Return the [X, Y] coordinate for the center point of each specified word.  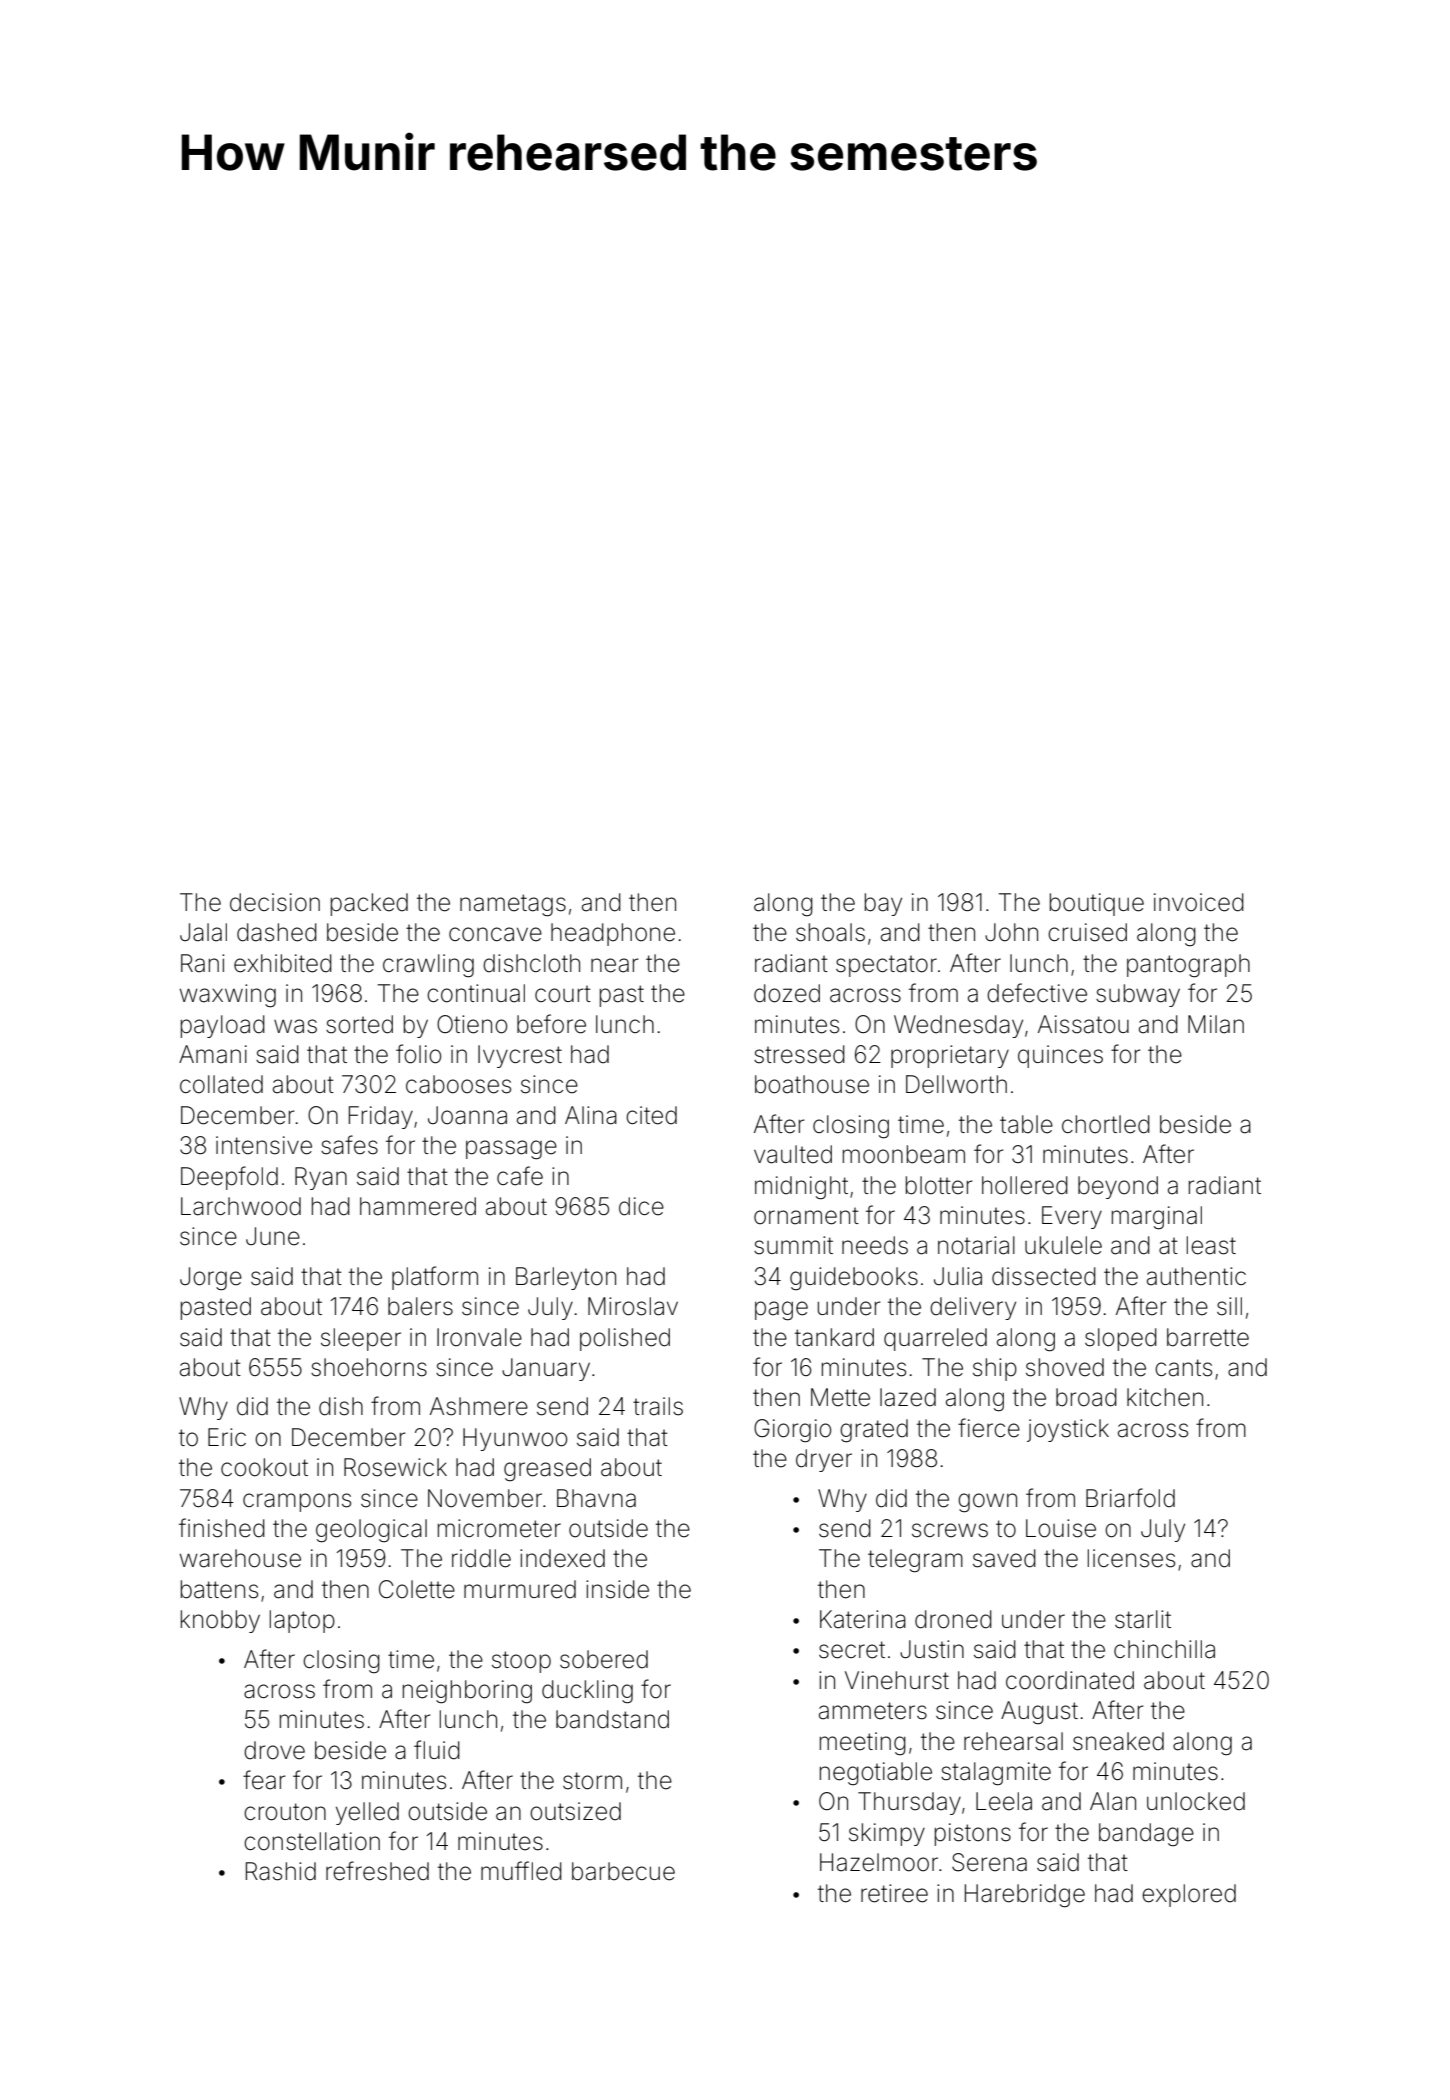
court [563, 994]
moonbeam [904, 1154]
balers [420, 1306]
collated [221, 1084]
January [546, 1369]
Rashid [281, 1871]
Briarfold [1130, 1498]
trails [658, 1406]
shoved [1065, 1367]
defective [1037, 993]
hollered [1025, 1185]
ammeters [873, 1711]
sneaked [1118, 1741]
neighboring [467, 1692]
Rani [202, 963]
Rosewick [395, 1467]
